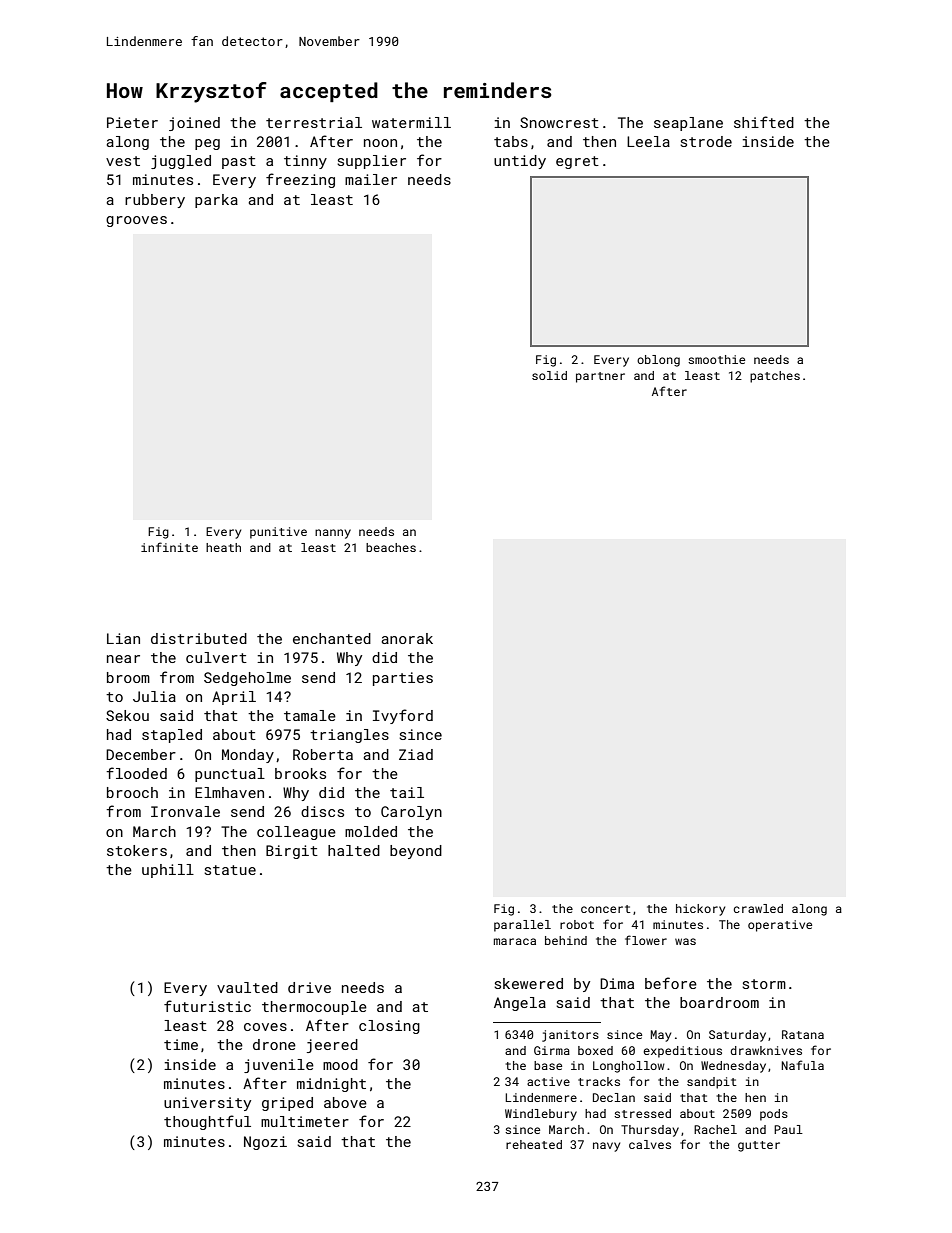  I want to click on crawled, so click(758, 908).
